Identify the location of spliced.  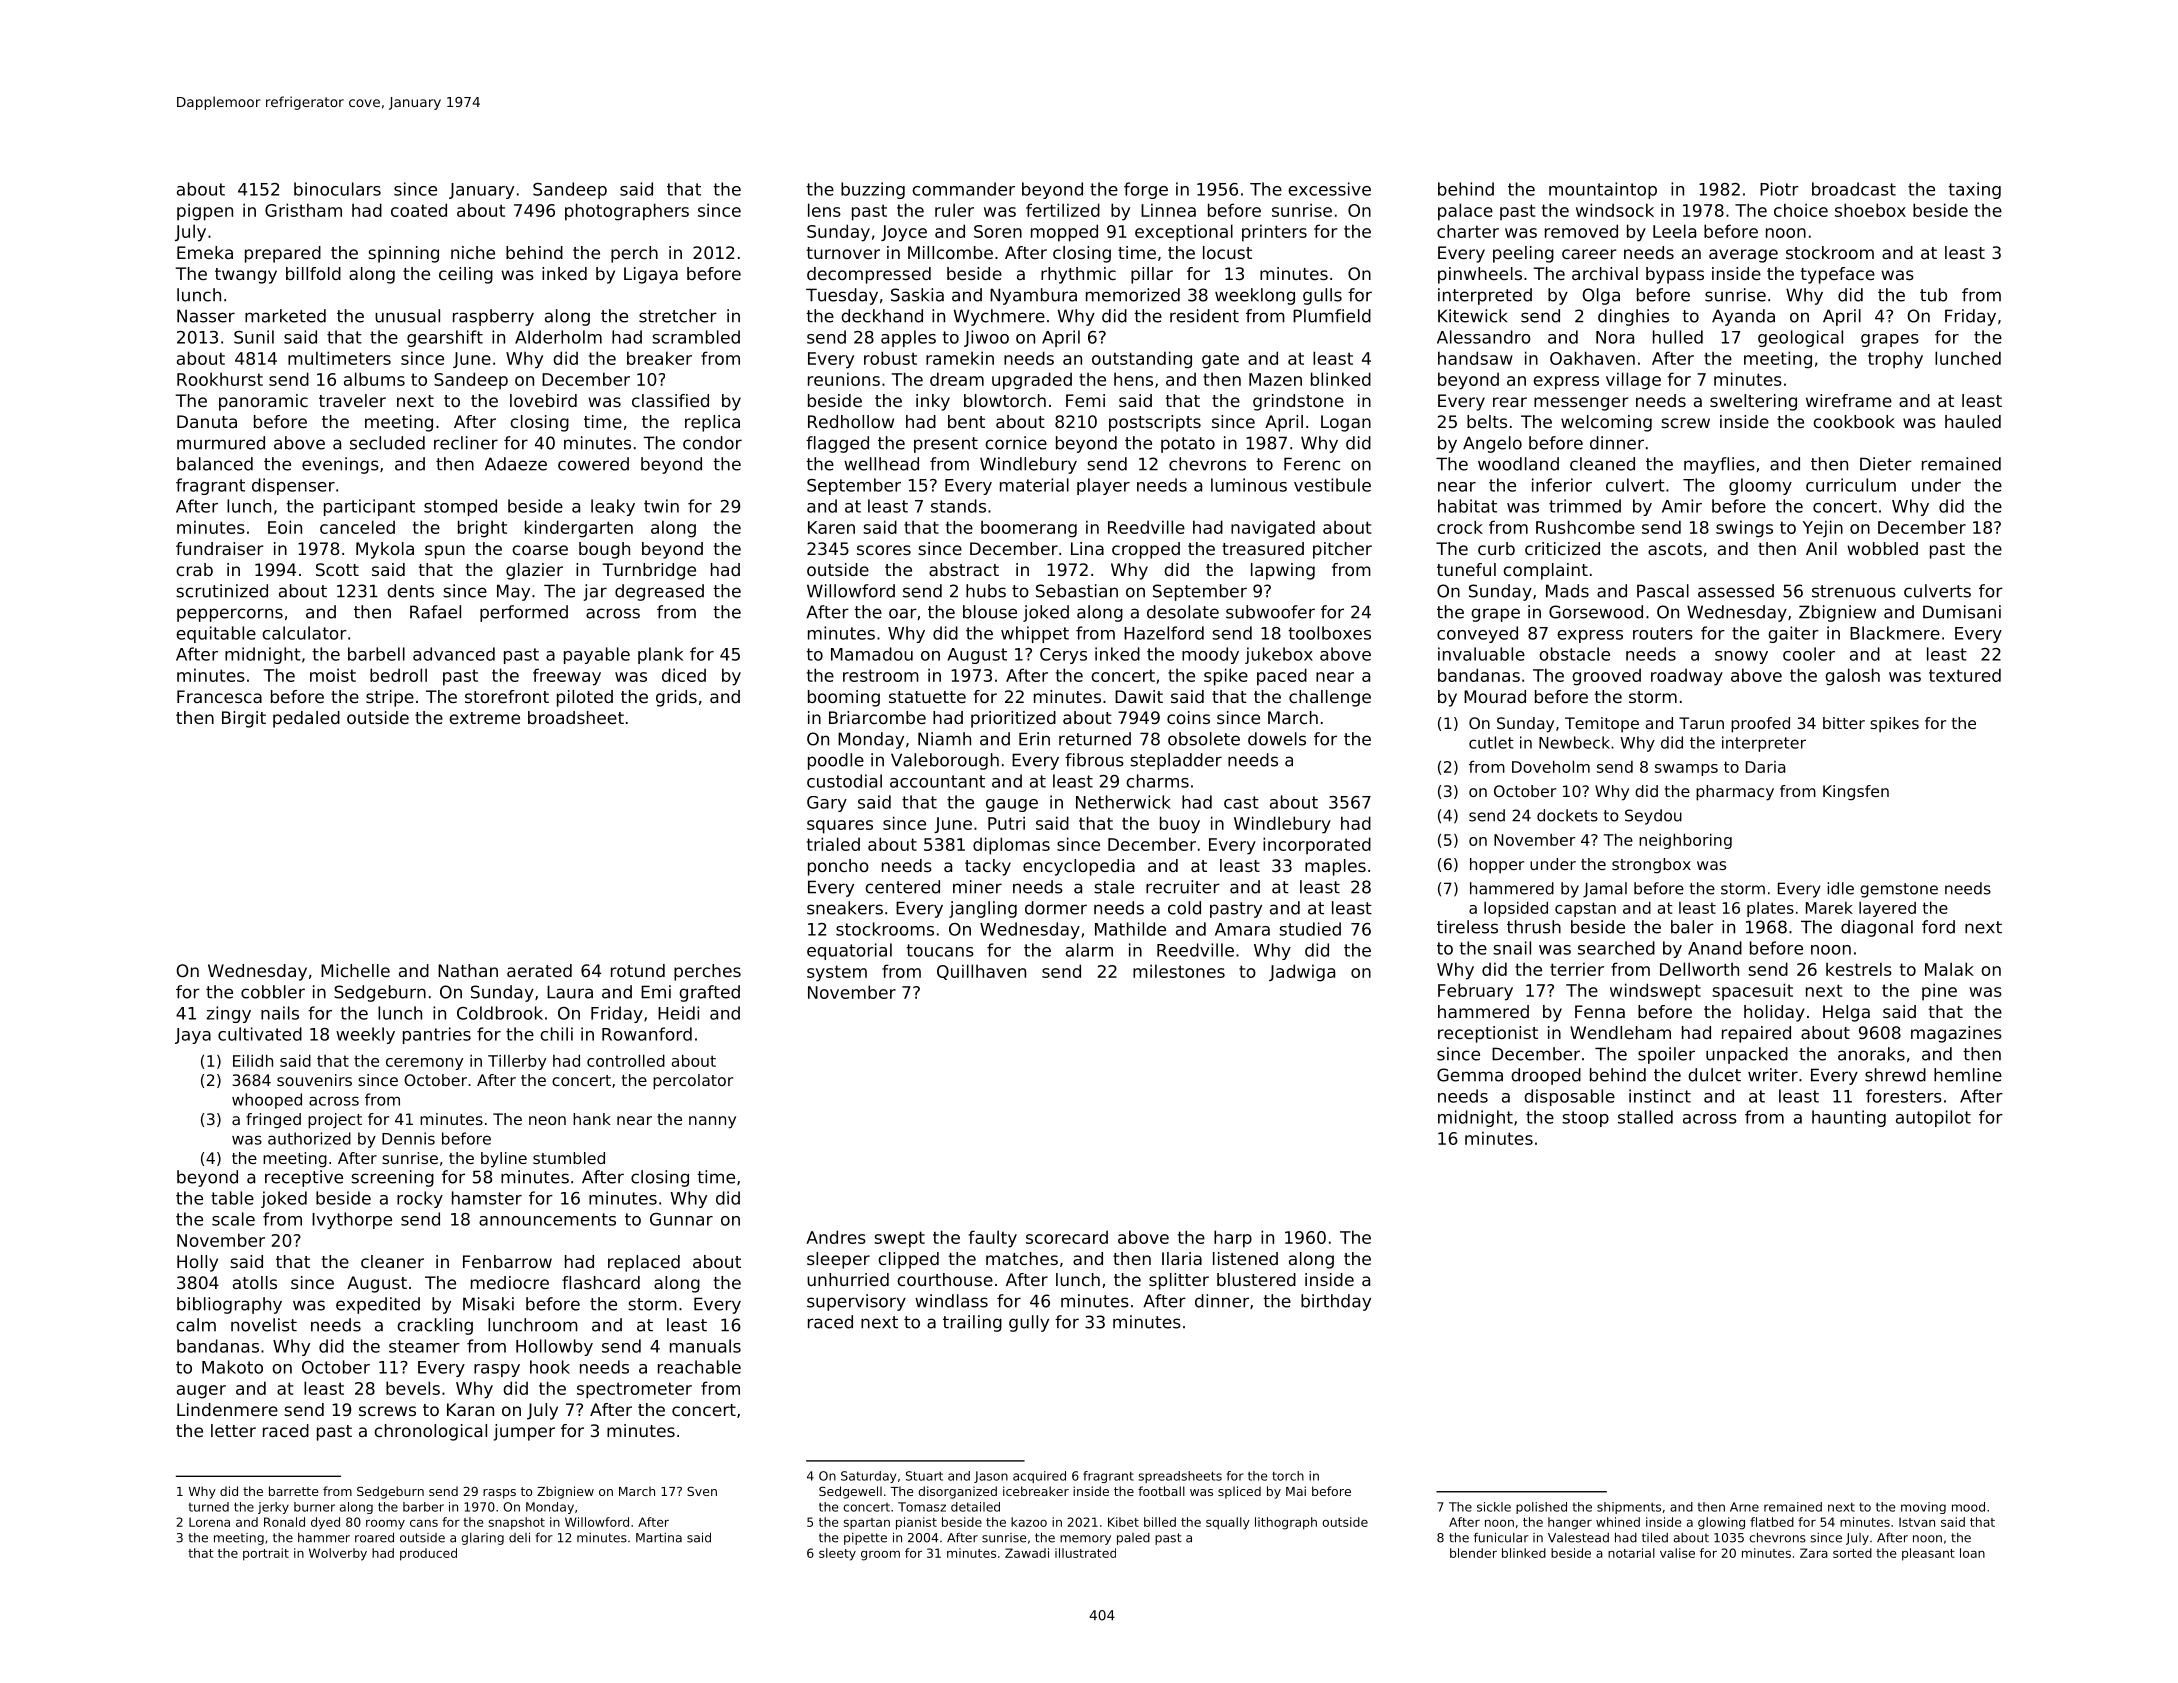
(1239, 1492).
